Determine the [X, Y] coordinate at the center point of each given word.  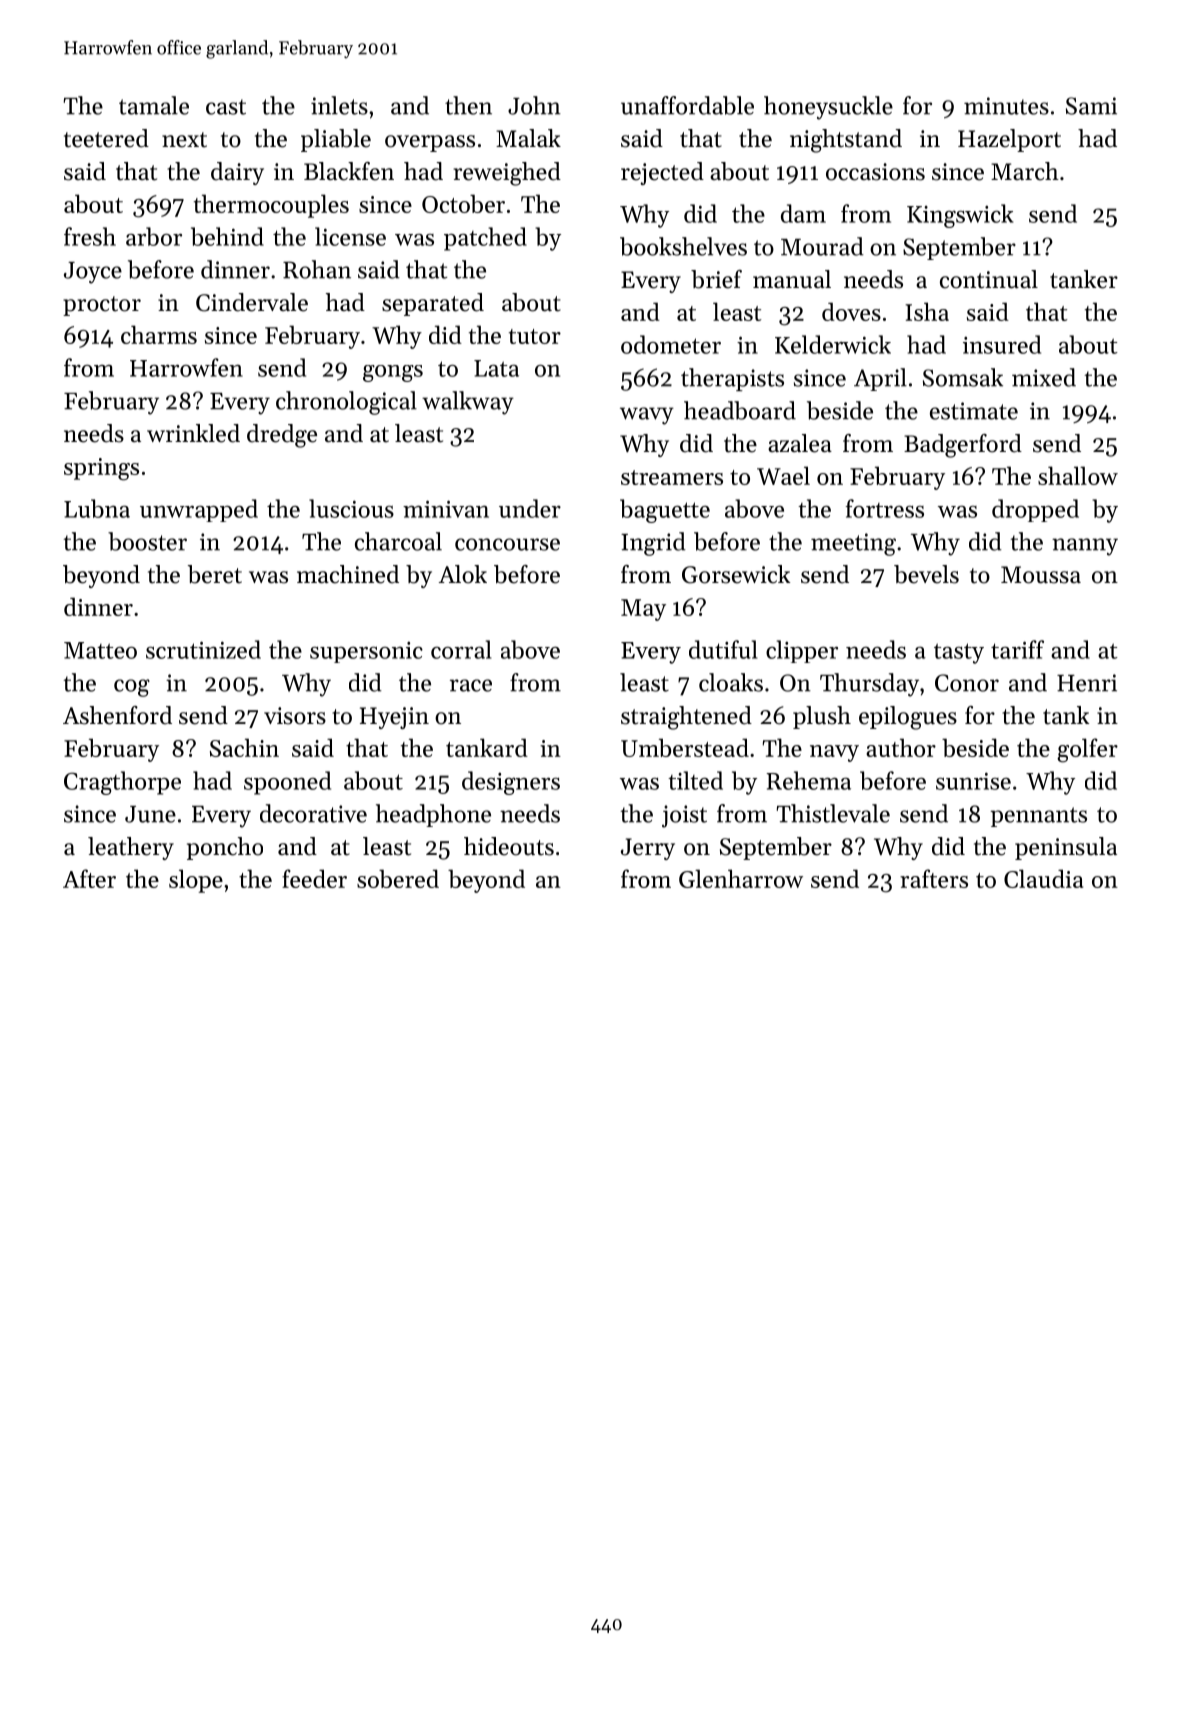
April [880, 379]
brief [716, 279]
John [534, 105]
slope [196, 881]
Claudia [1043, 878]
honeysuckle [828, 108]
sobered [398, 878]
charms [159, 334]
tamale [154, 105]
